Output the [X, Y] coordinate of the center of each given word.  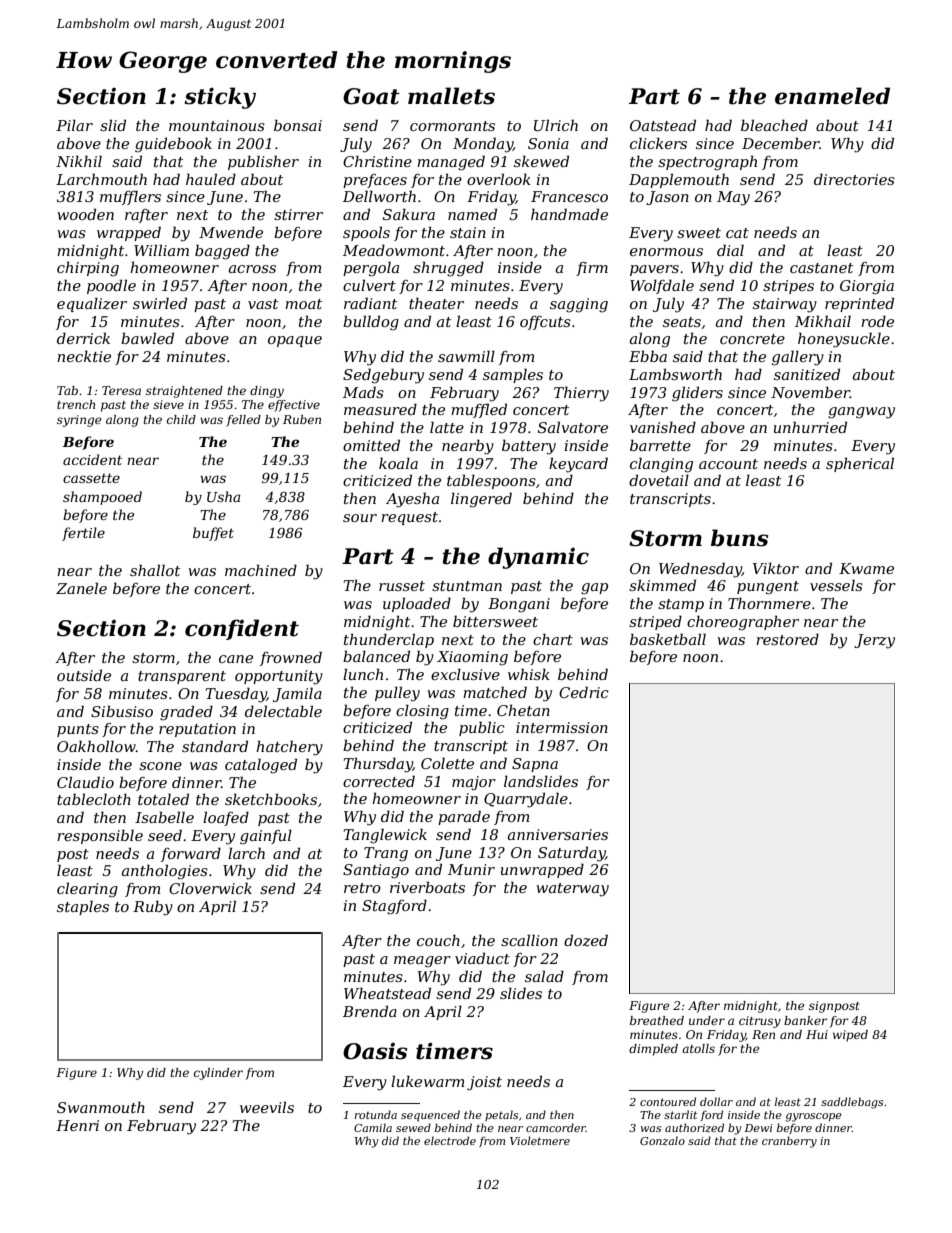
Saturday [571, 854]
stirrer [298, 214]
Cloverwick [210, 888]
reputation [197, 730]
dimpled [653, 1050]
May [733, 198]
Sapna [535, 765]
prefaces [375, 181]
